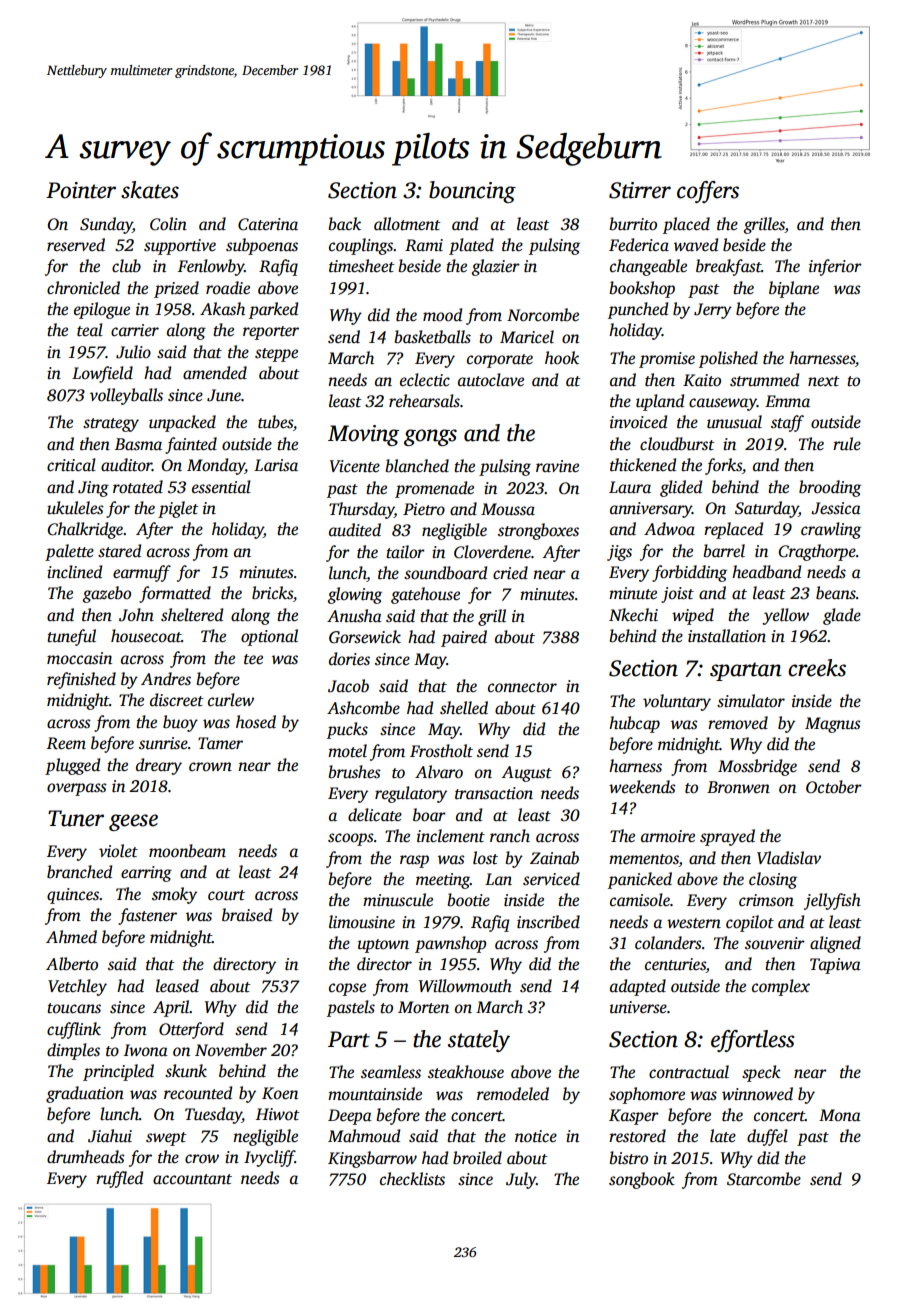 This screenshot has width=908, height=1316. Describe the element at coordinates (638, 1007) in the screenshot. I see `universe` at that location.
